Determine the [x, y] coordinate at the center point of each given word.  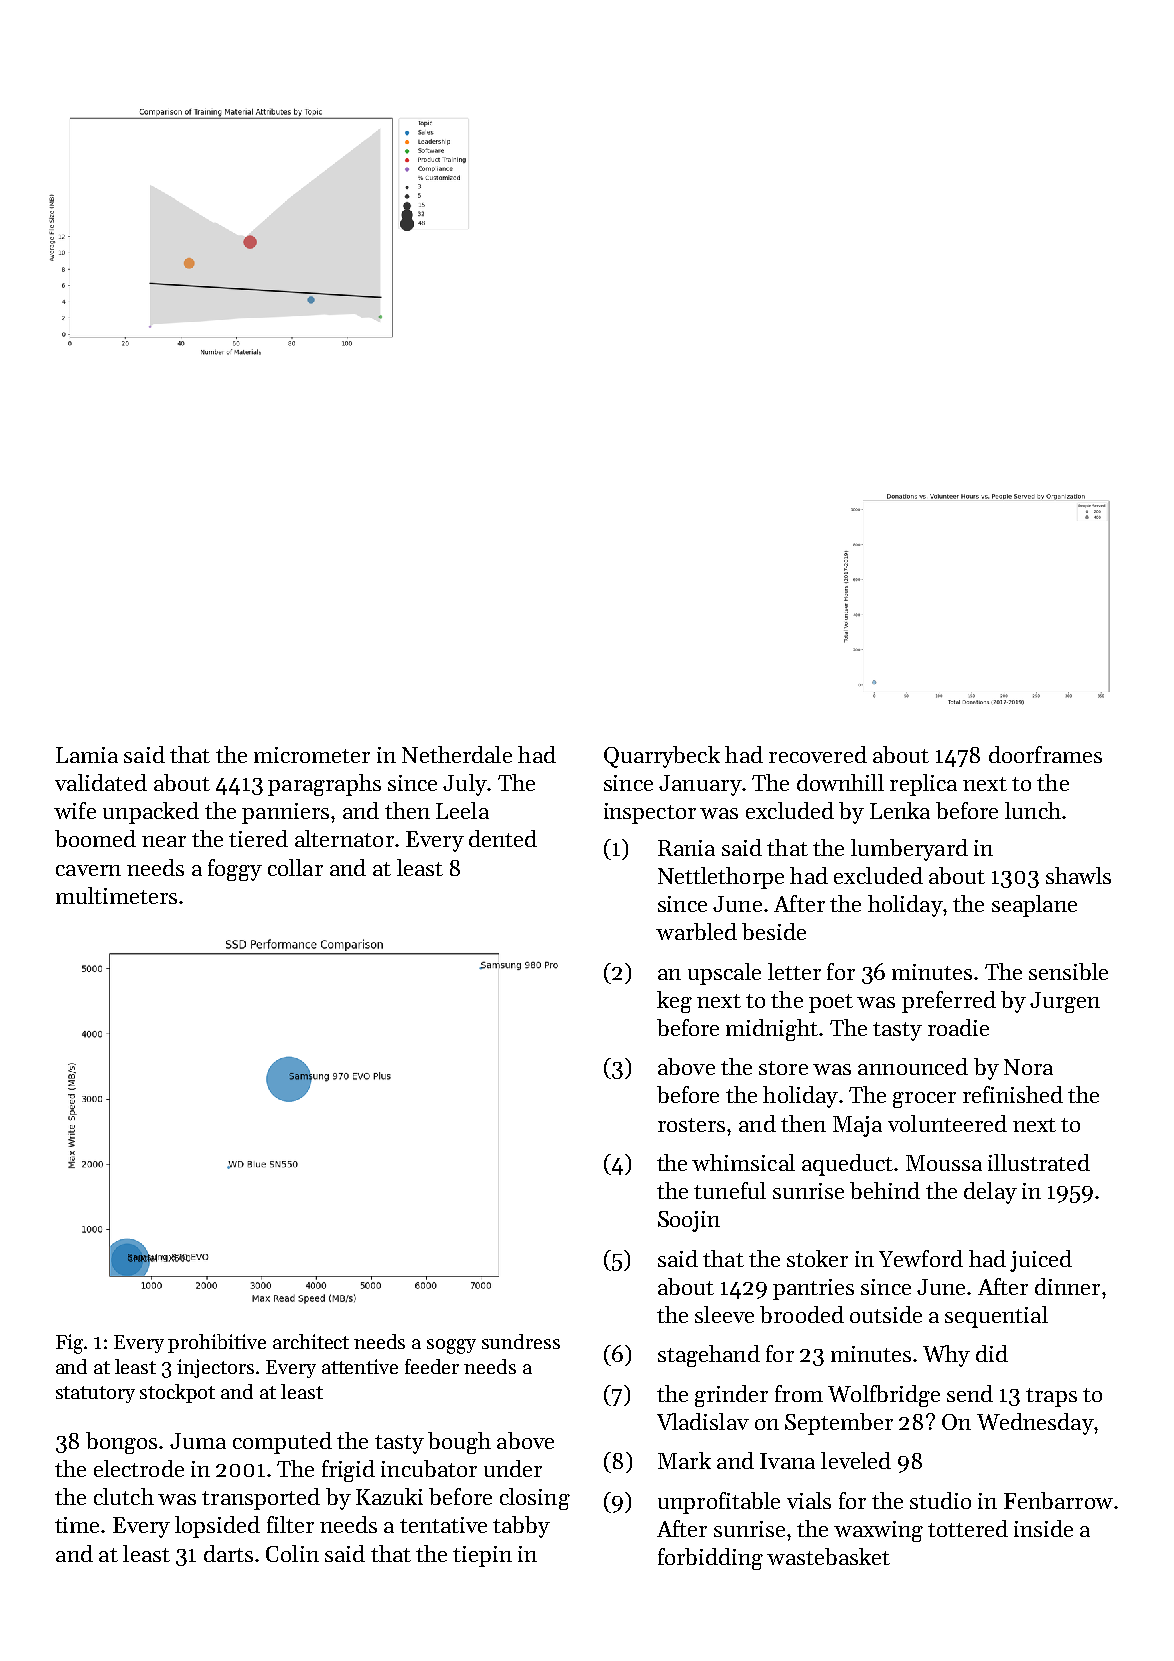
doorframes [1045, 754]
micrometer [312, 755]
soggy [451, 1346]
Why [946, 1356]
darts [228, 1553]
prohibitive [217, 1343]
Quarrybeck [662, 757]
